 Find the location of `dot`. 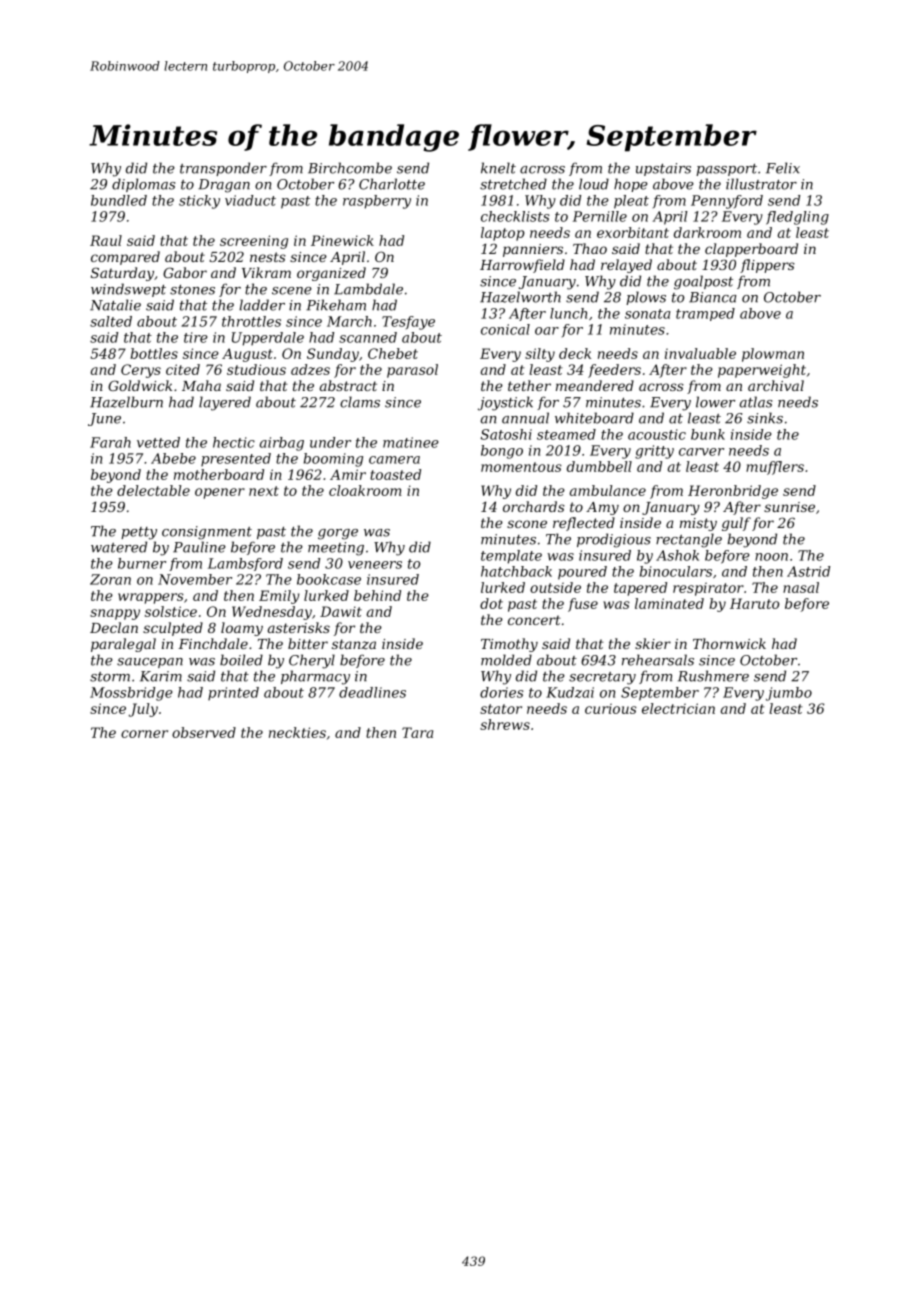

dot is located at coordinates (491, 603).
